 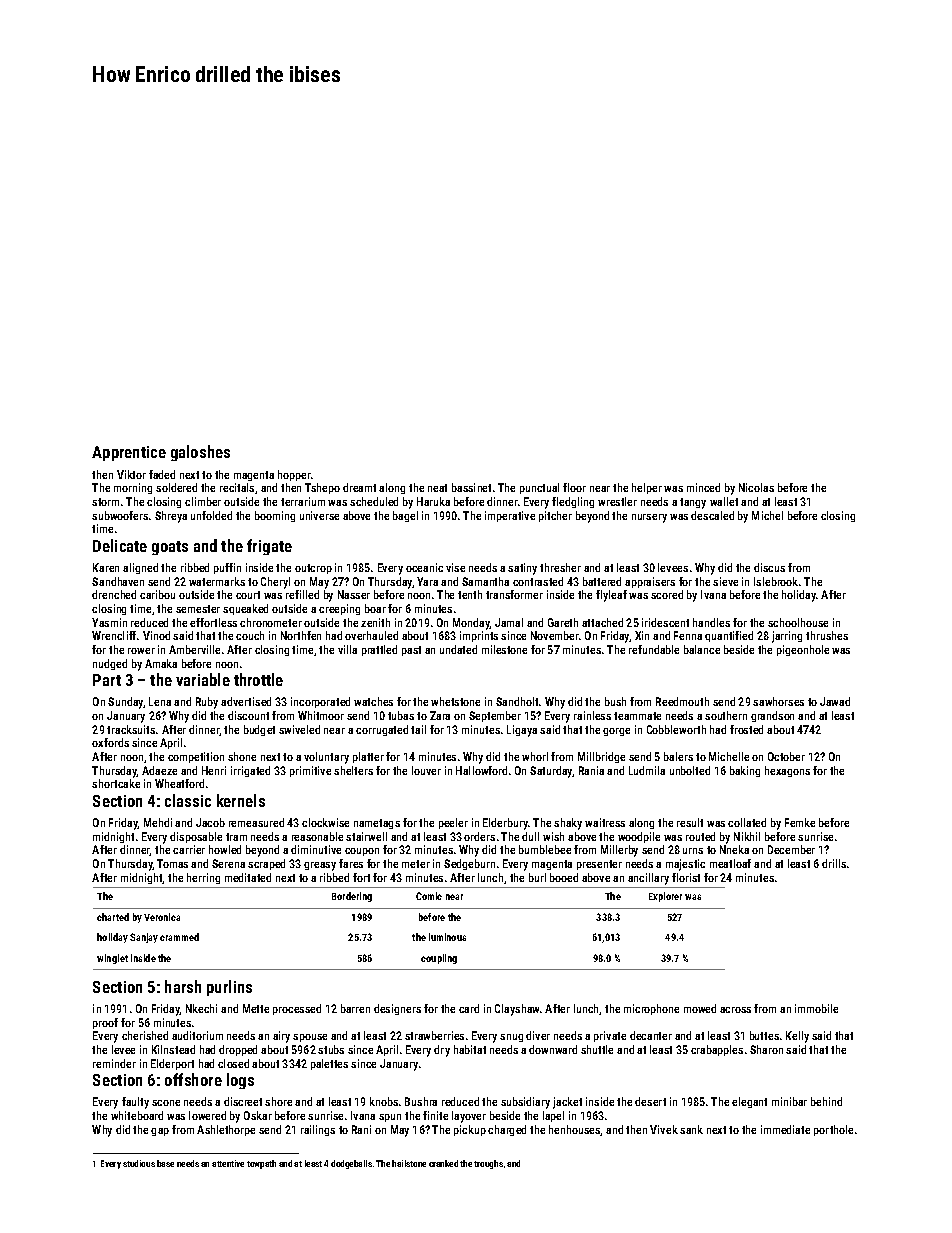 What do you see at coordinates (426, 770) in the image?
I see `louver` at bounding box center [426, 770].
